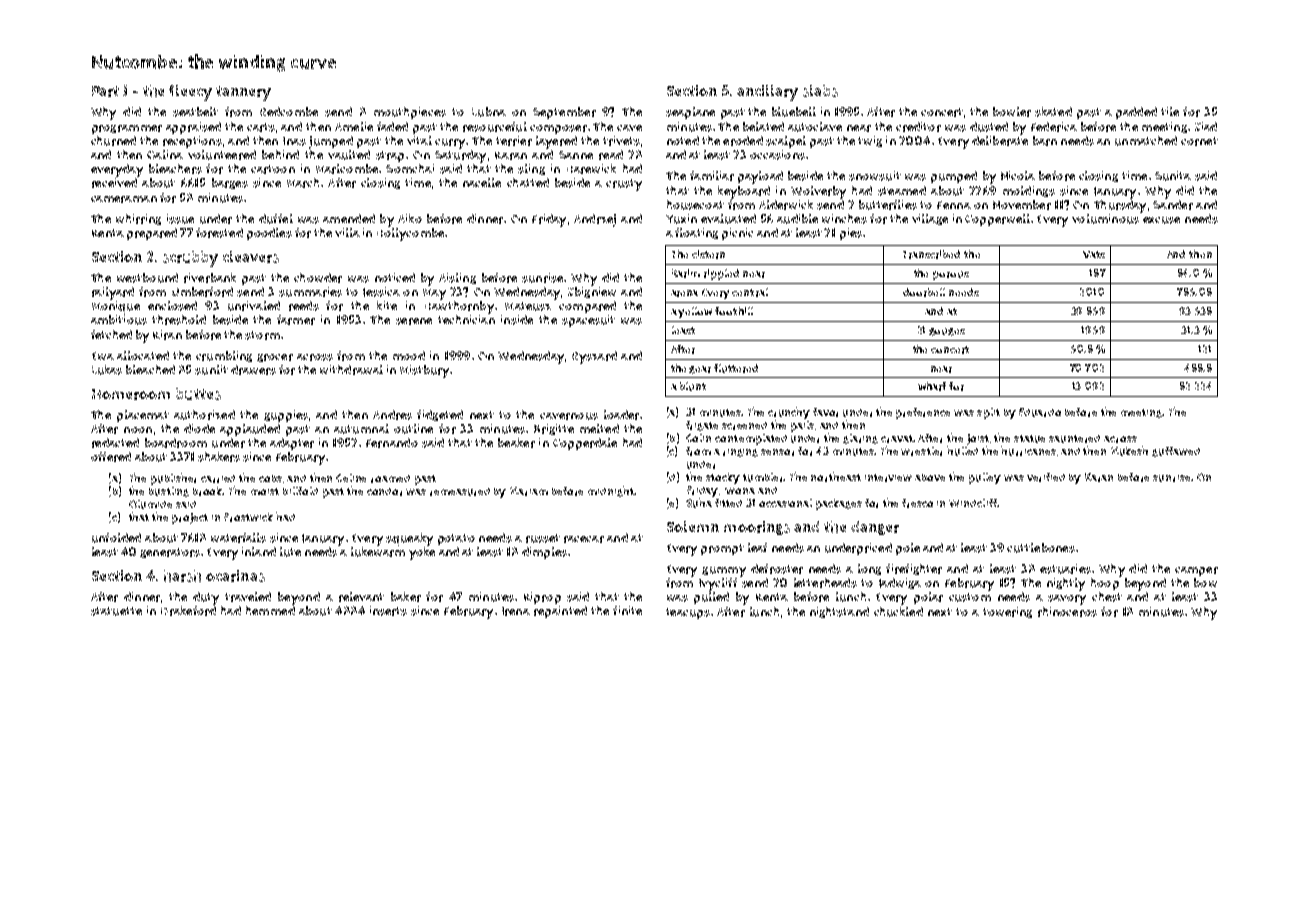 This screenshot has width=1308, height=924. Describe the element at coordinates (611, 155) in the screenshot. I see `read` at that location.
